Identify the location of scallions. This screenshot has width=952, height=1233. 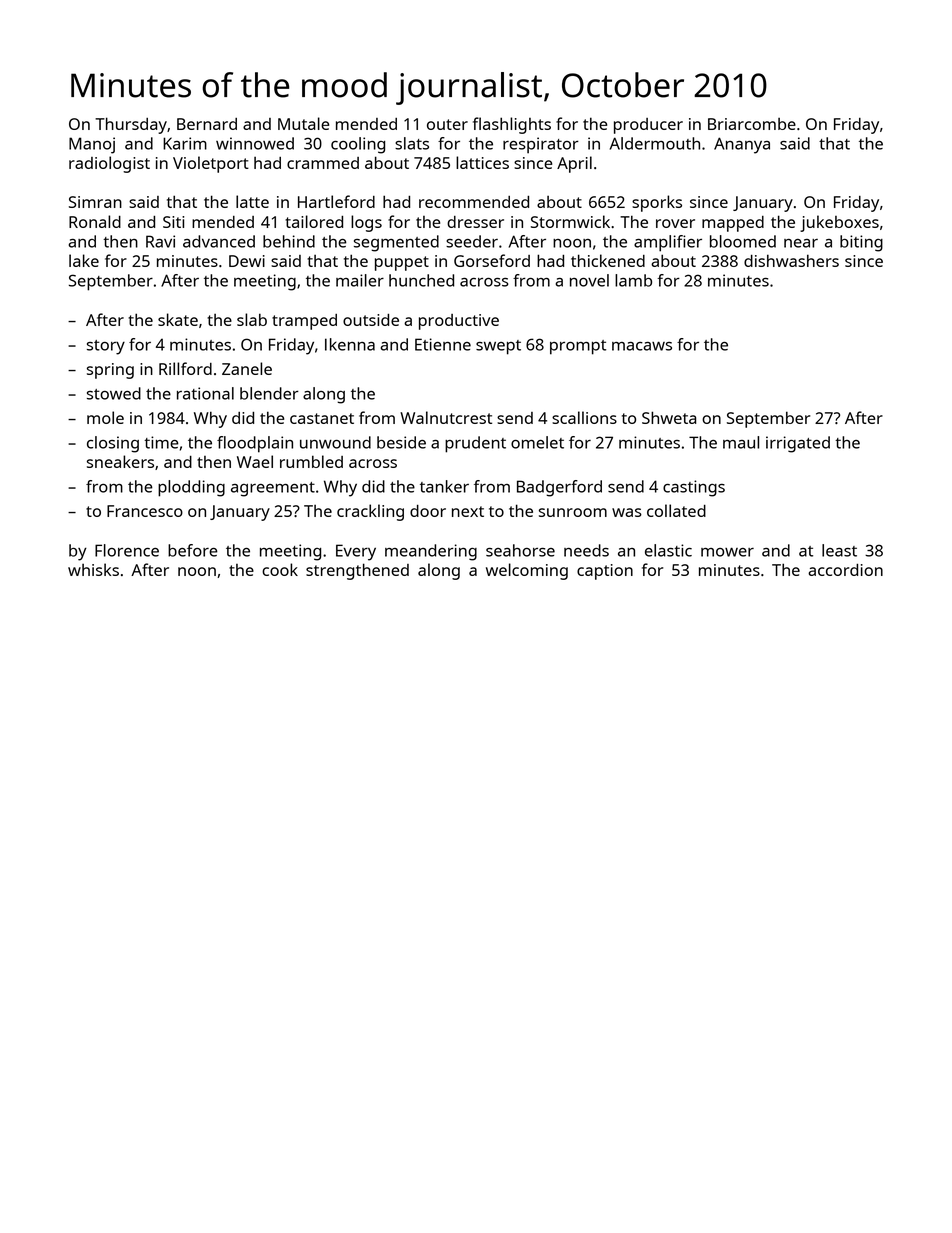
(584, 417).
